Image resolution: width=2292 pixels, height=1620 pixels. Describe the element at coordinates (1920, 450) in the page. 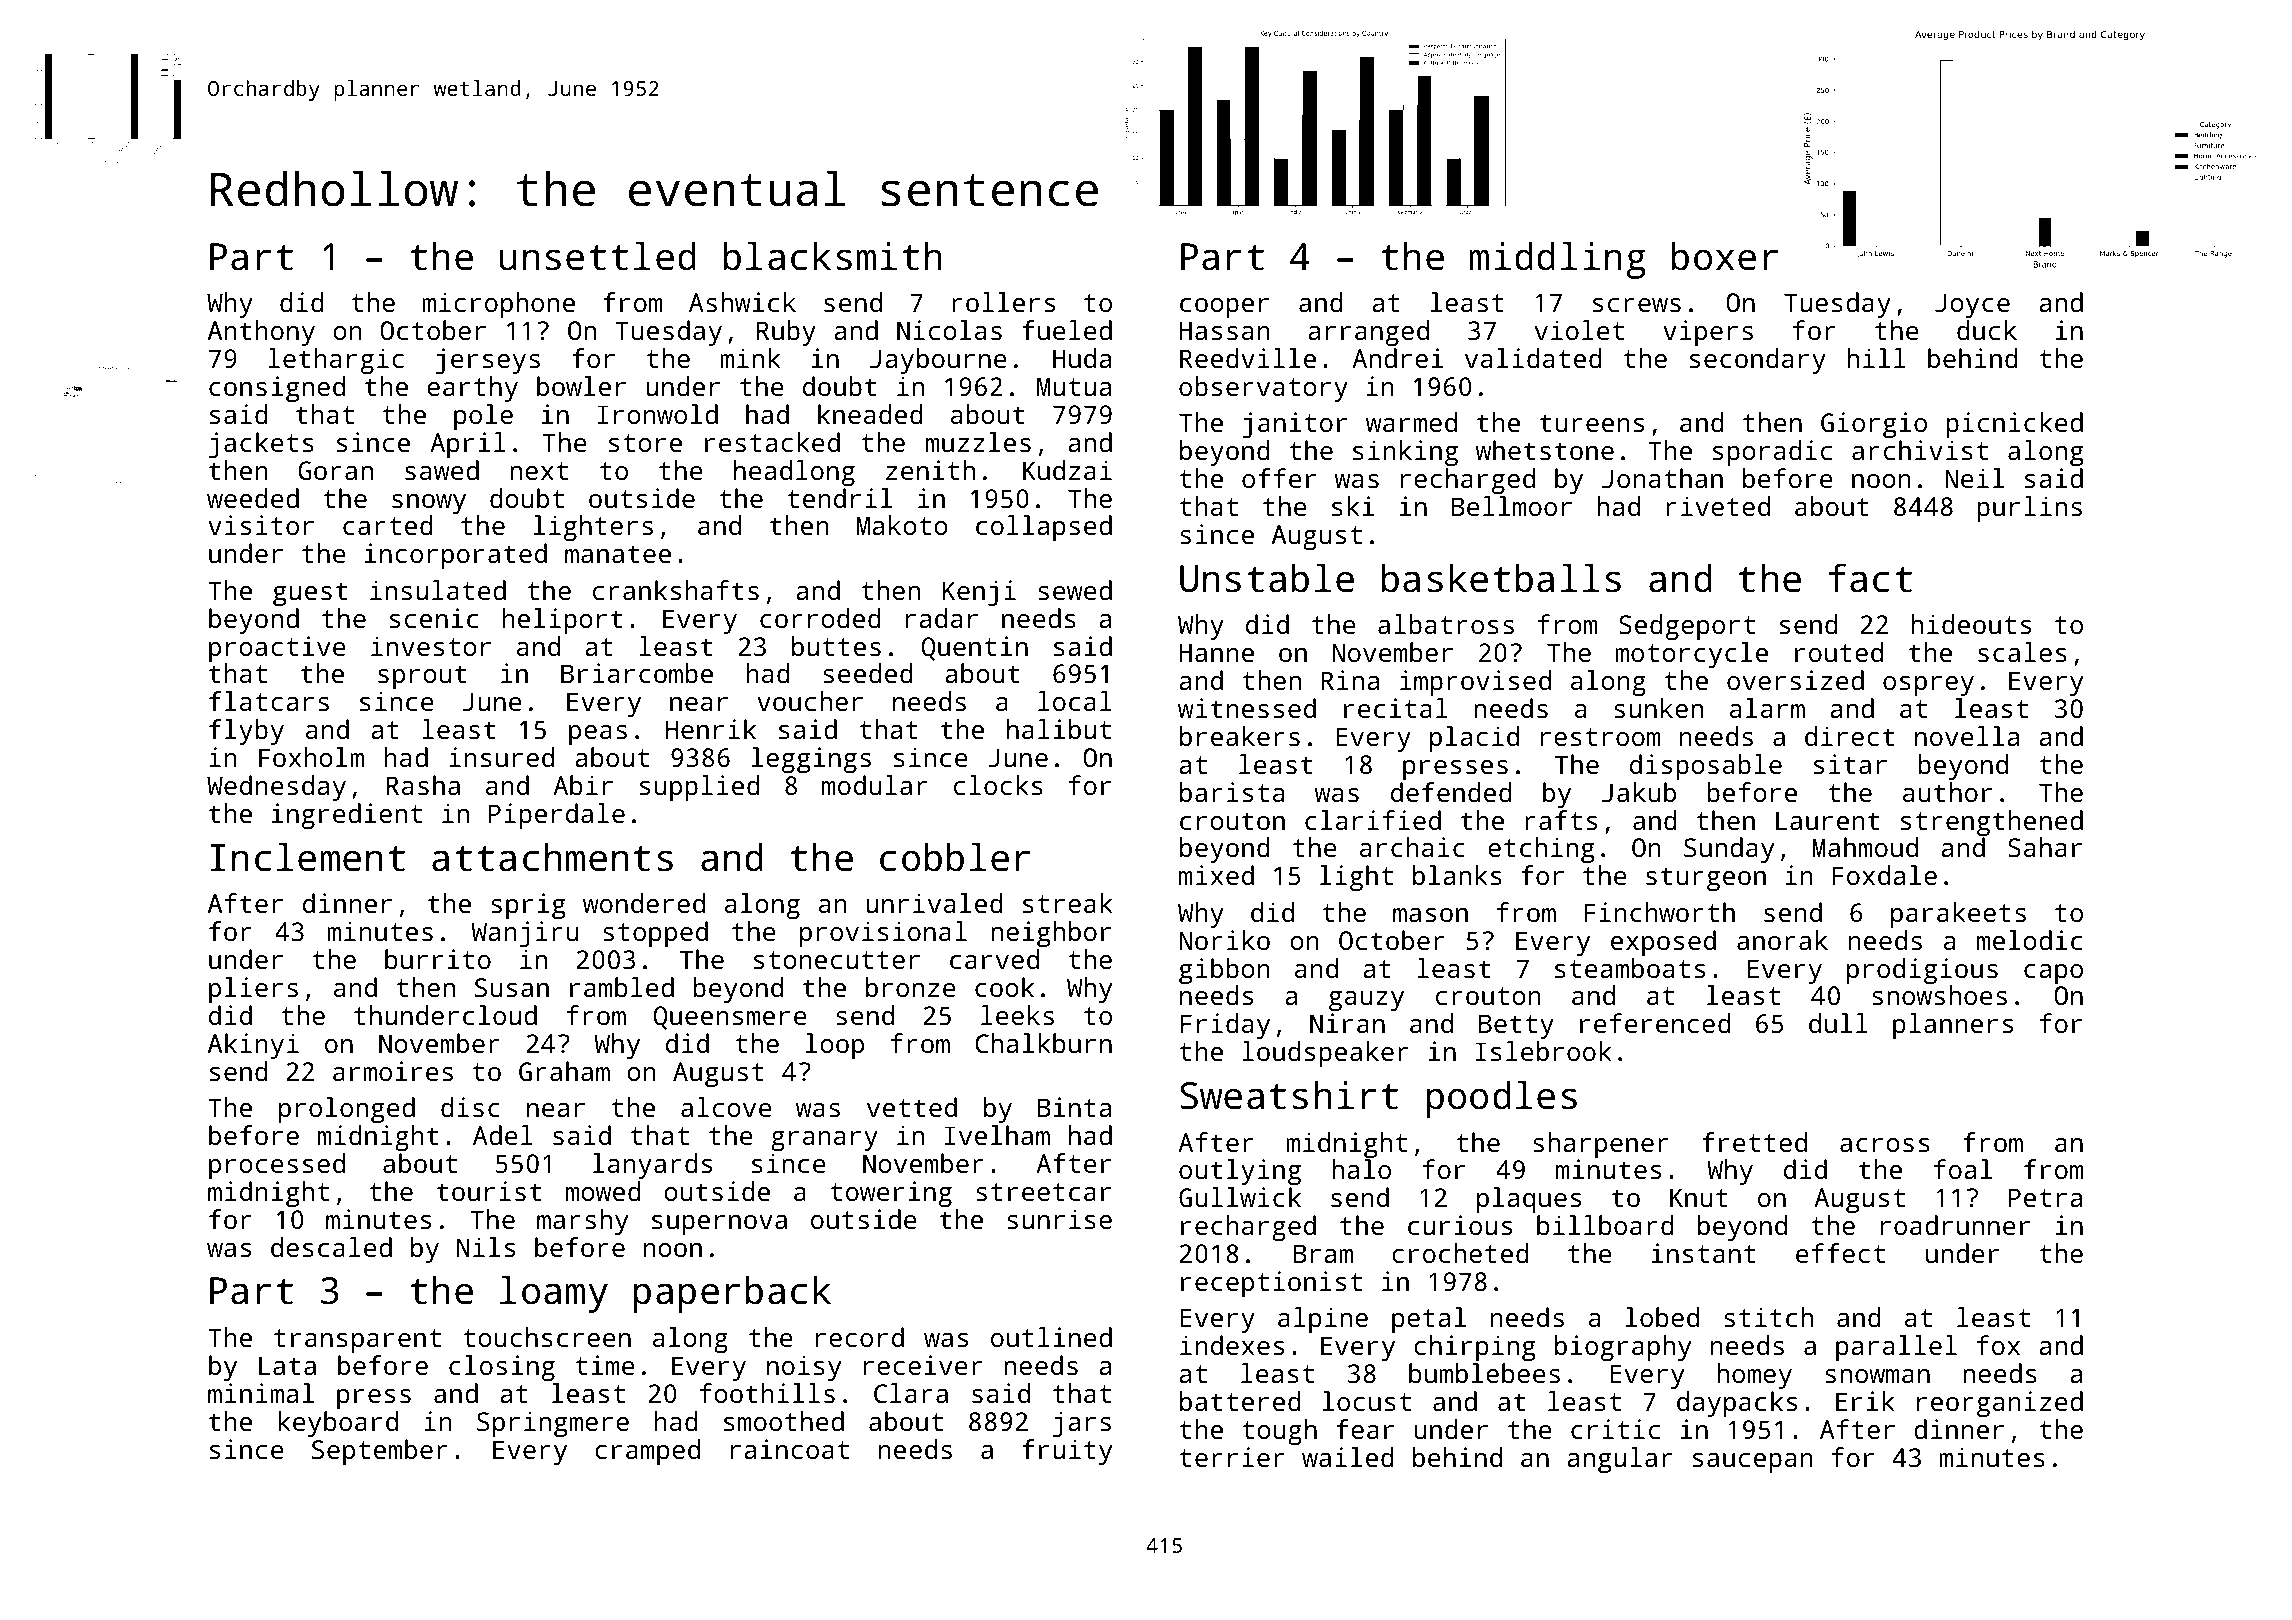

I see `archivist` at that location.
